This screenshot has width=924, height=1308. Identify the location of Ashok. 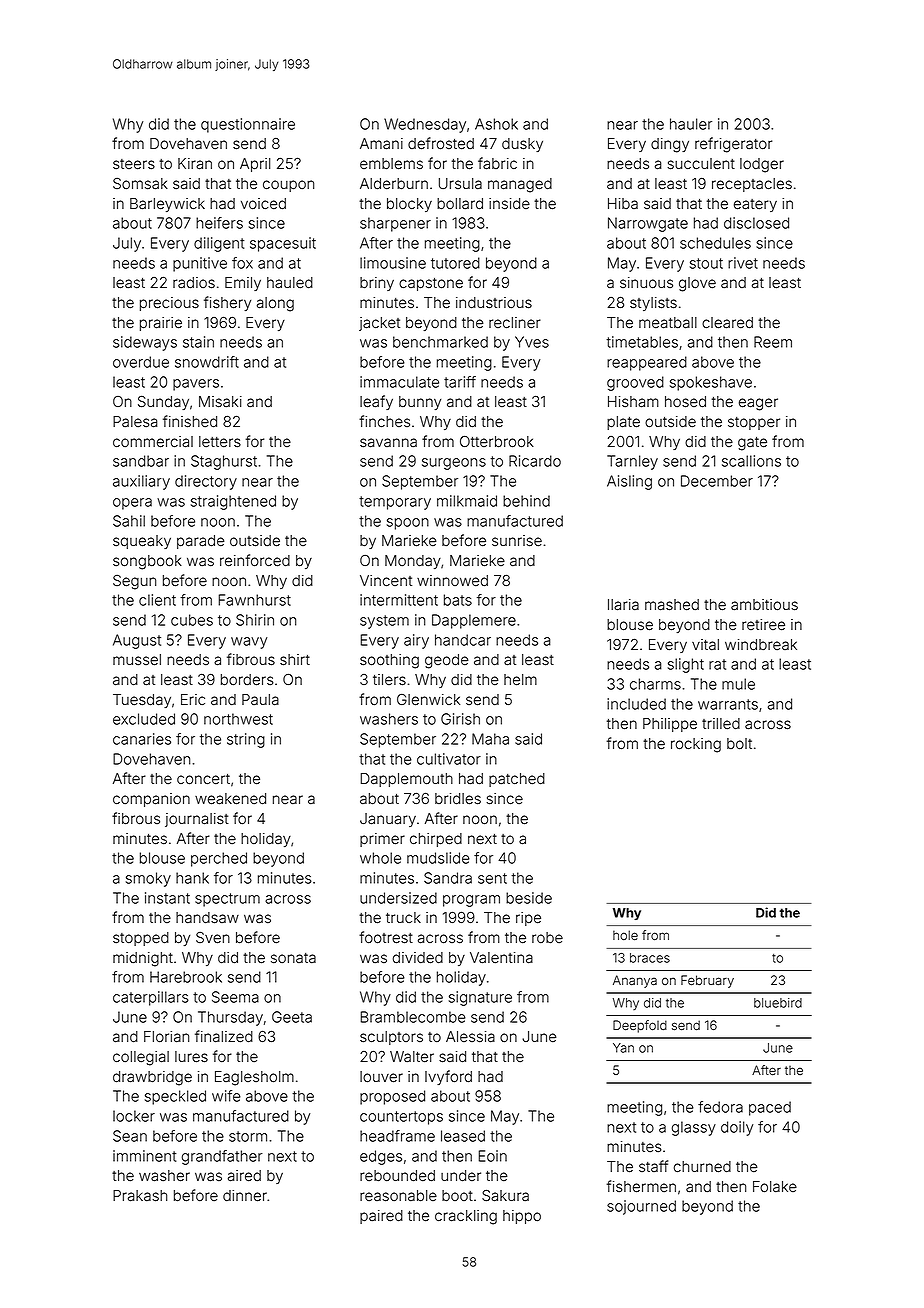
(496, 124).
